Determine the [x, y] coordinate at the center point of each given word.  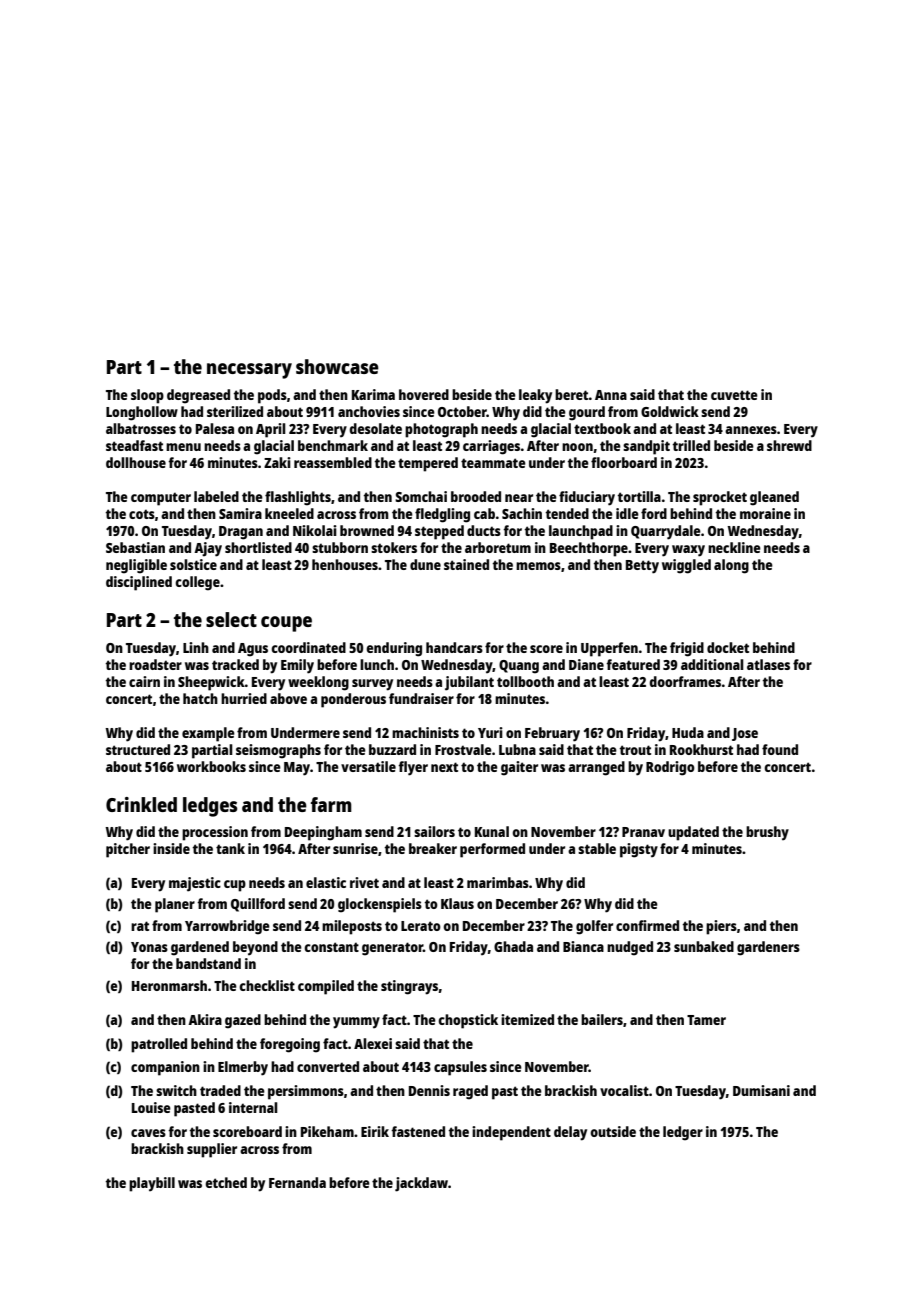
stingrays [410, 987]
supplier [212, 1150]
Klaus [457, 903]
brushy [767, 833]
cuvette [734, 395]
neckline [734, 547]
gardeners [768, 948]
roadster [155, 664]
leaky [535, 396]
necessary [249, 371]
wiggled [686, 566]
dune [425, 564]
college [197, 583]
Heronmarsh [169, 985]
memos [538, 566]
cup [235, 886]
